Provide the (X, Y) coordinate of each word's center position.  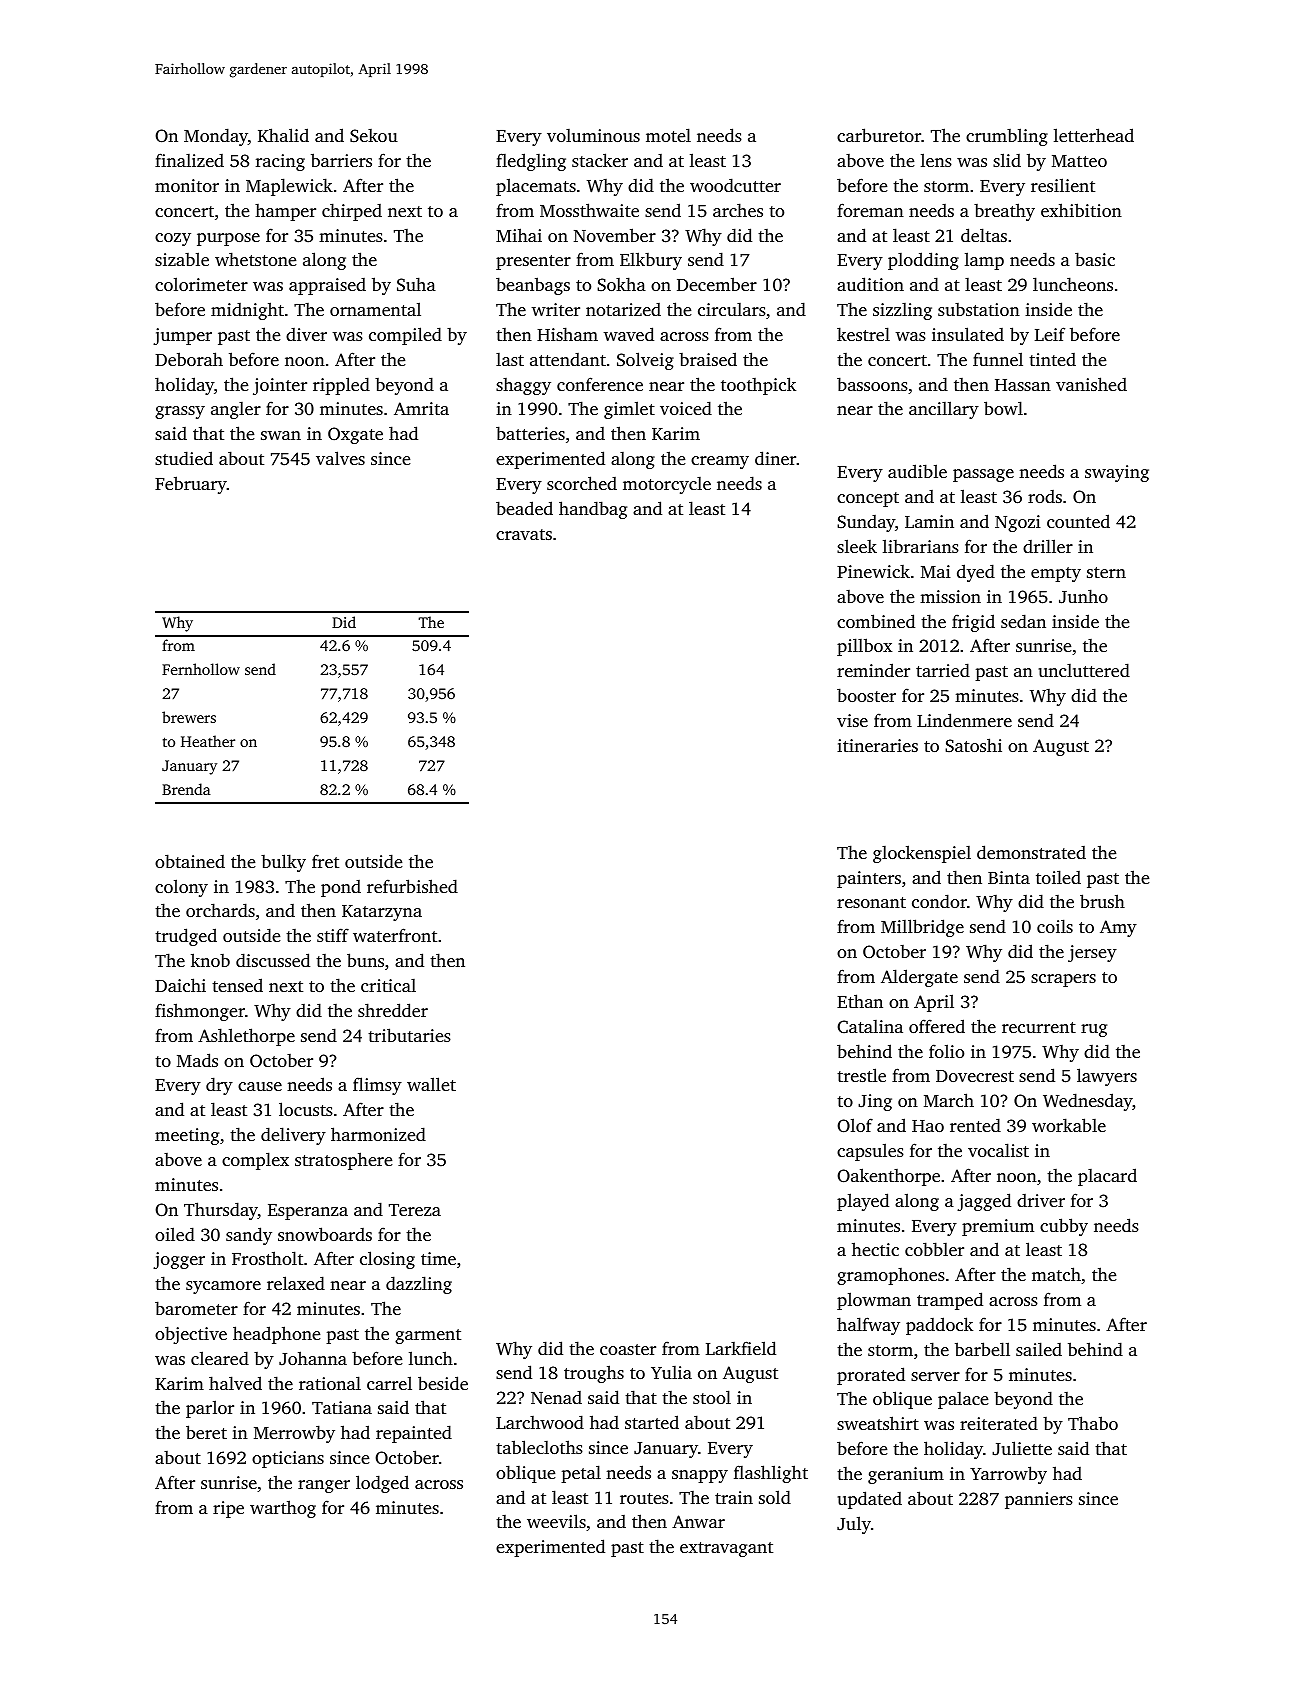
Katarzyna (382, 913)
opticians (288, 1459)
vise (852, 720)
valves (340, 458)
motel (668, 135)
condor (939, 901)
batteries (530, 433)
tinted (1052, 359)
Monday (216, 137)
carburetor (879, 135)
